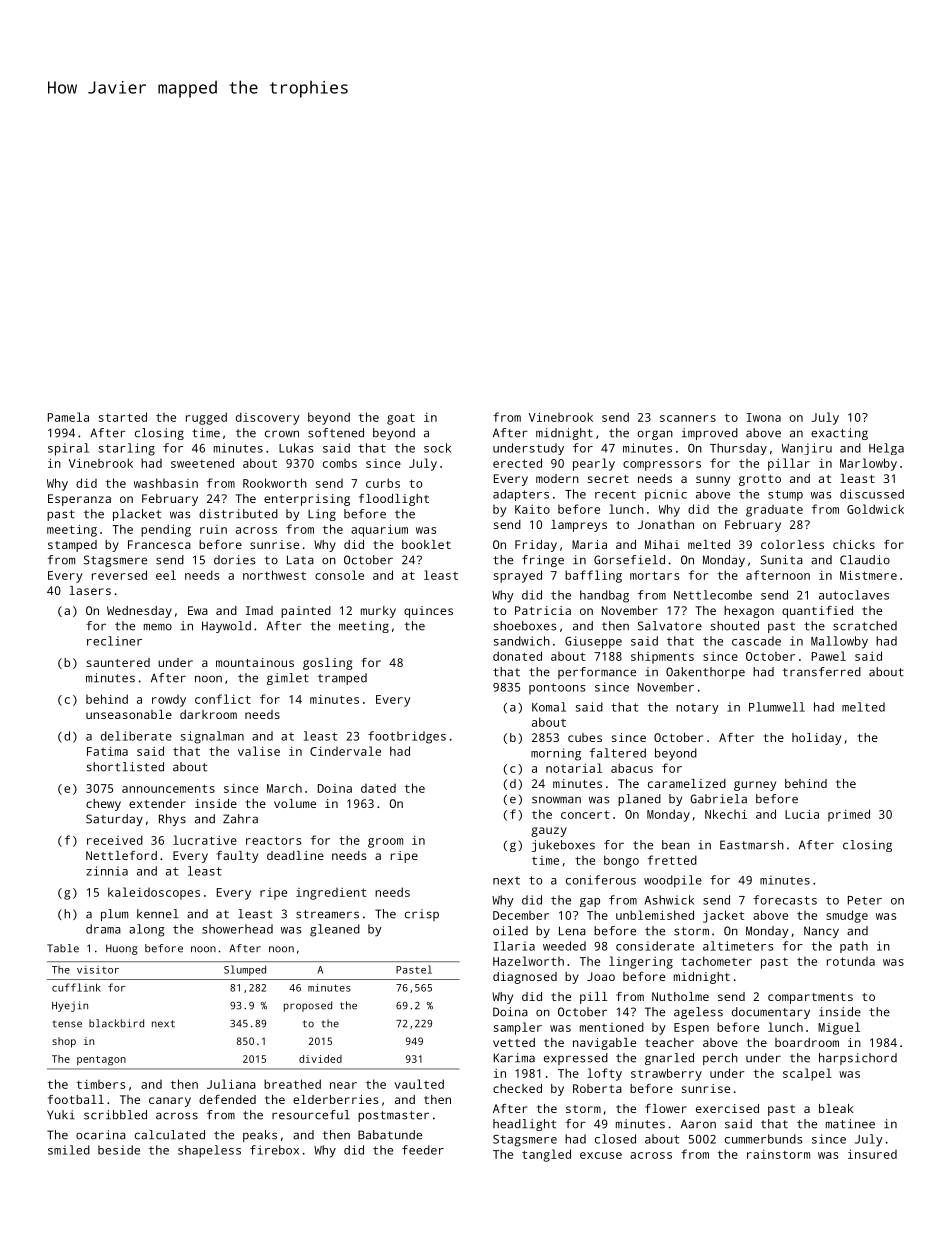 The height and width of the screenshot is (1233, 952). What do you see at coordinates (64, 1042) in the screenshot?
I see `shop` at bounding box center [64, 1042].
